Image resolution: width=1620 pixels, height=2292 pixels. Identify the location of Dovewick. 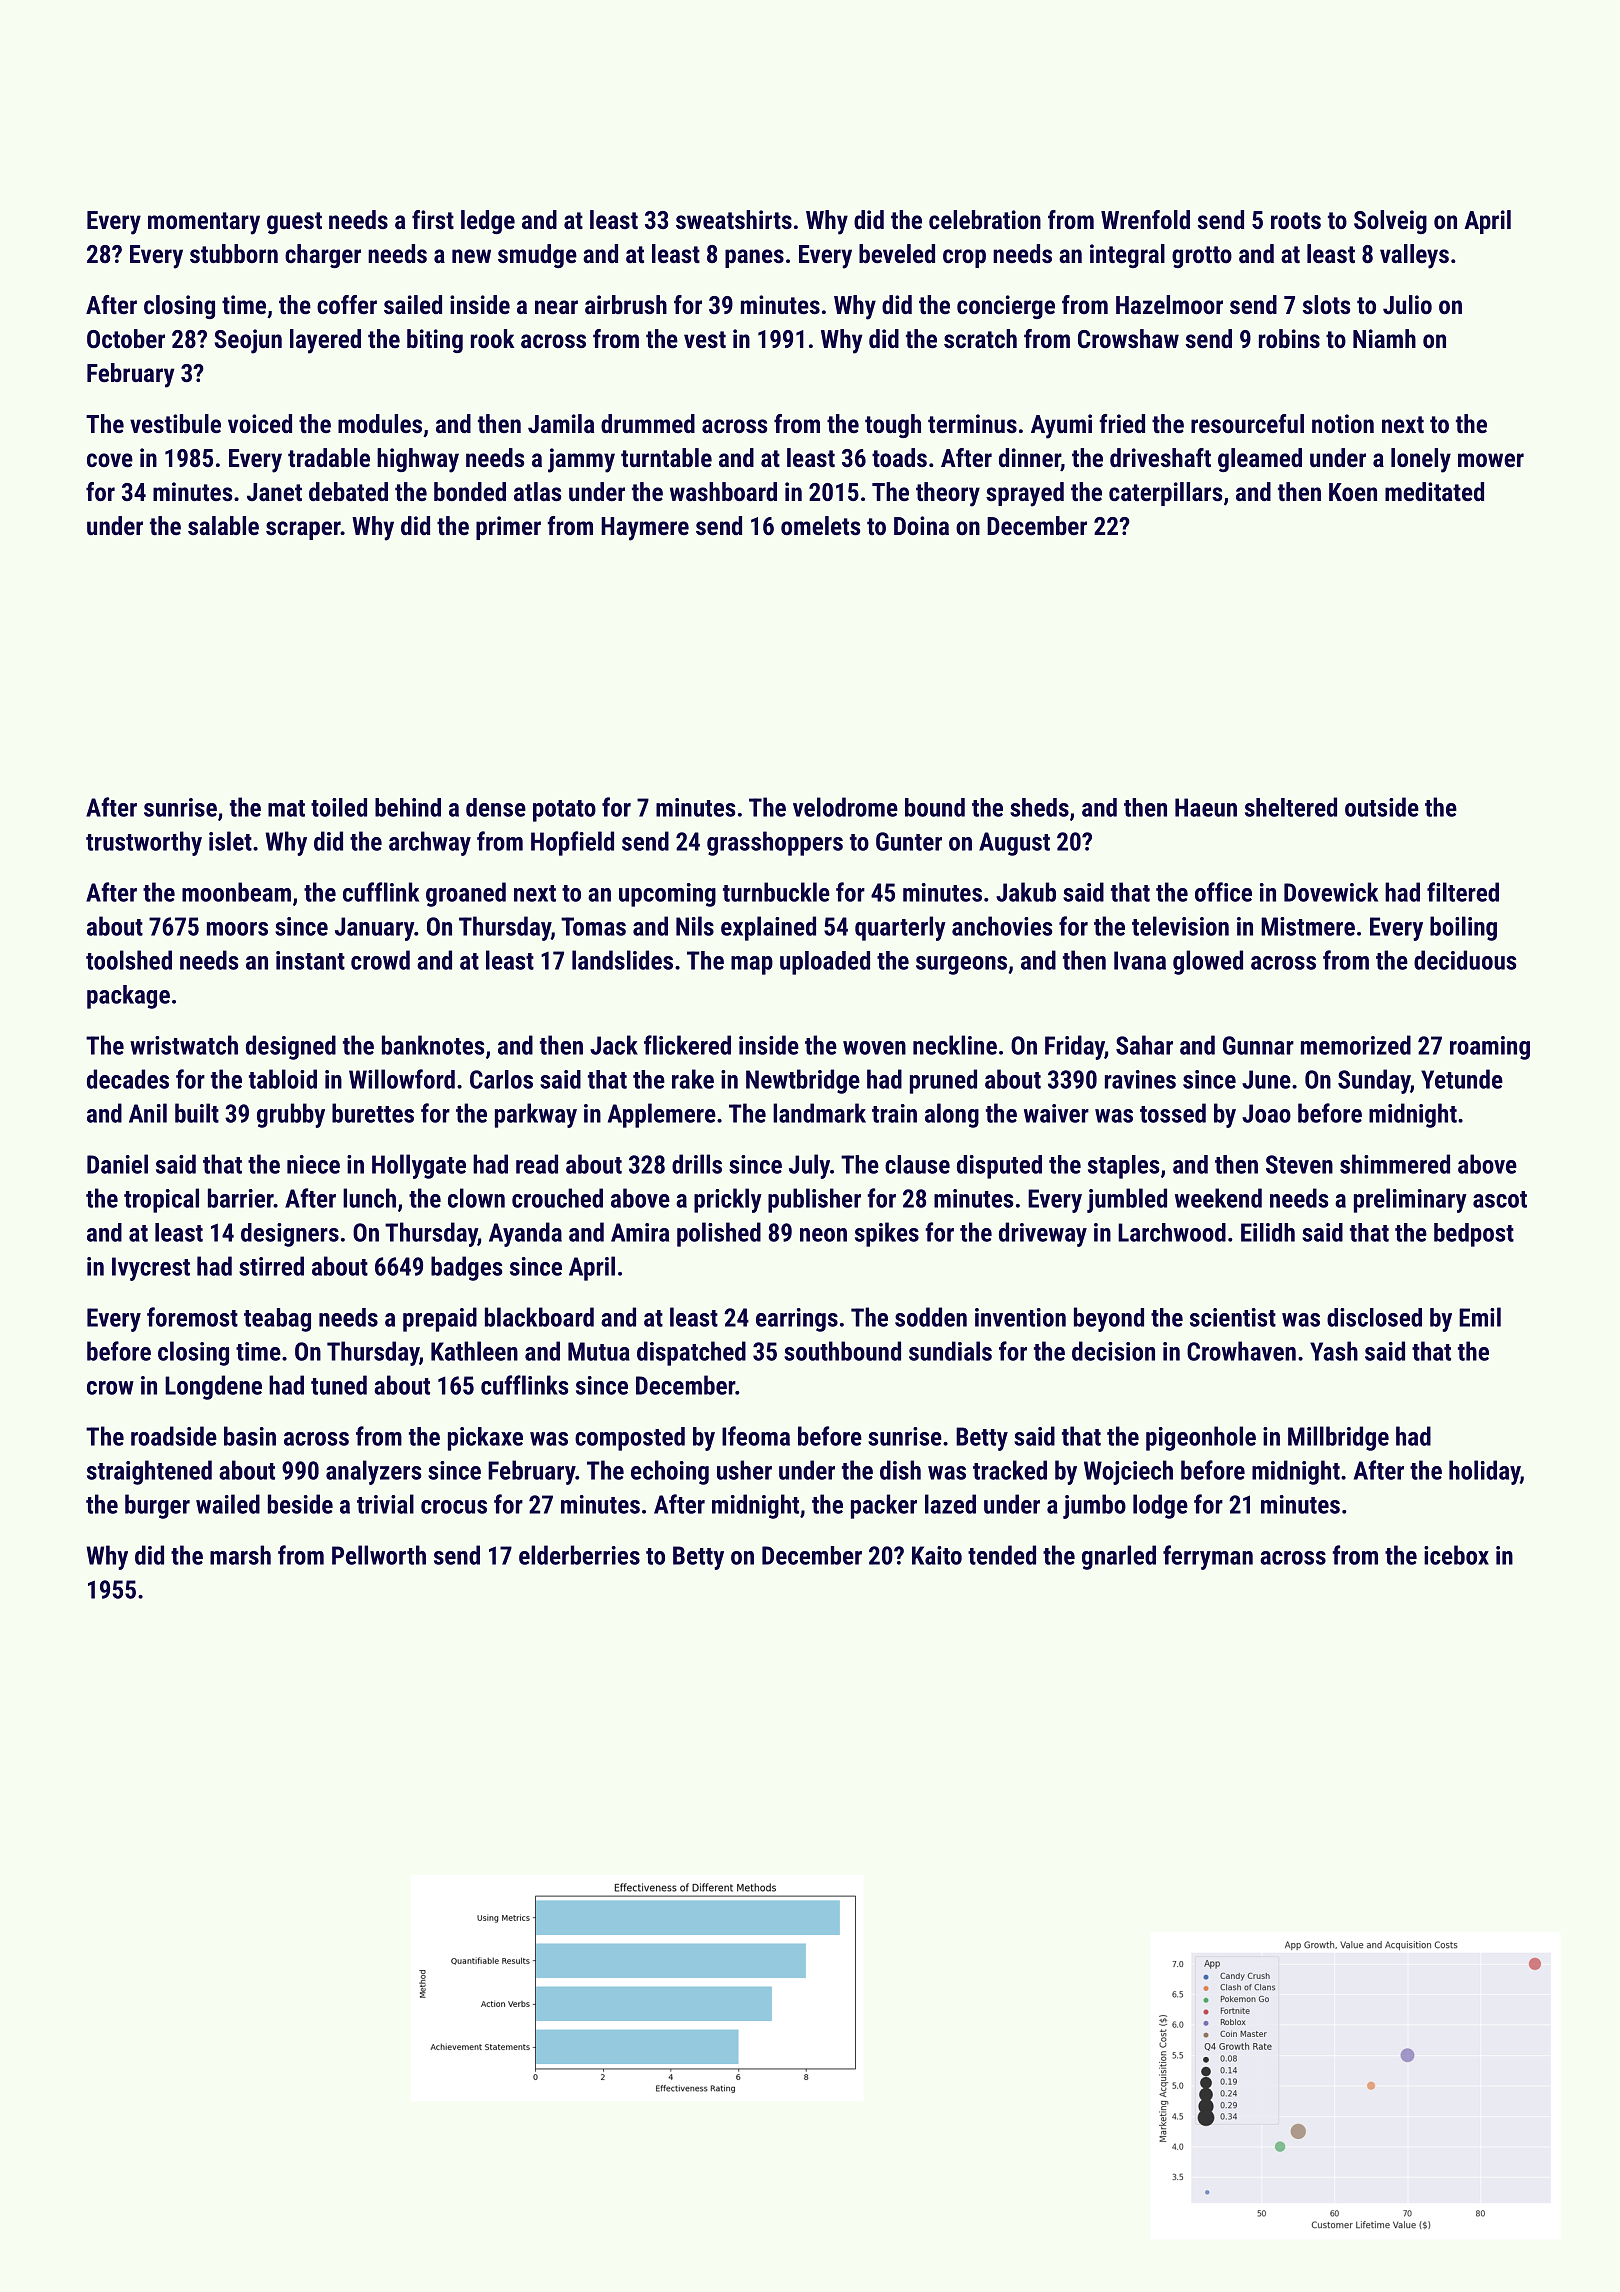
(1331, 892).
